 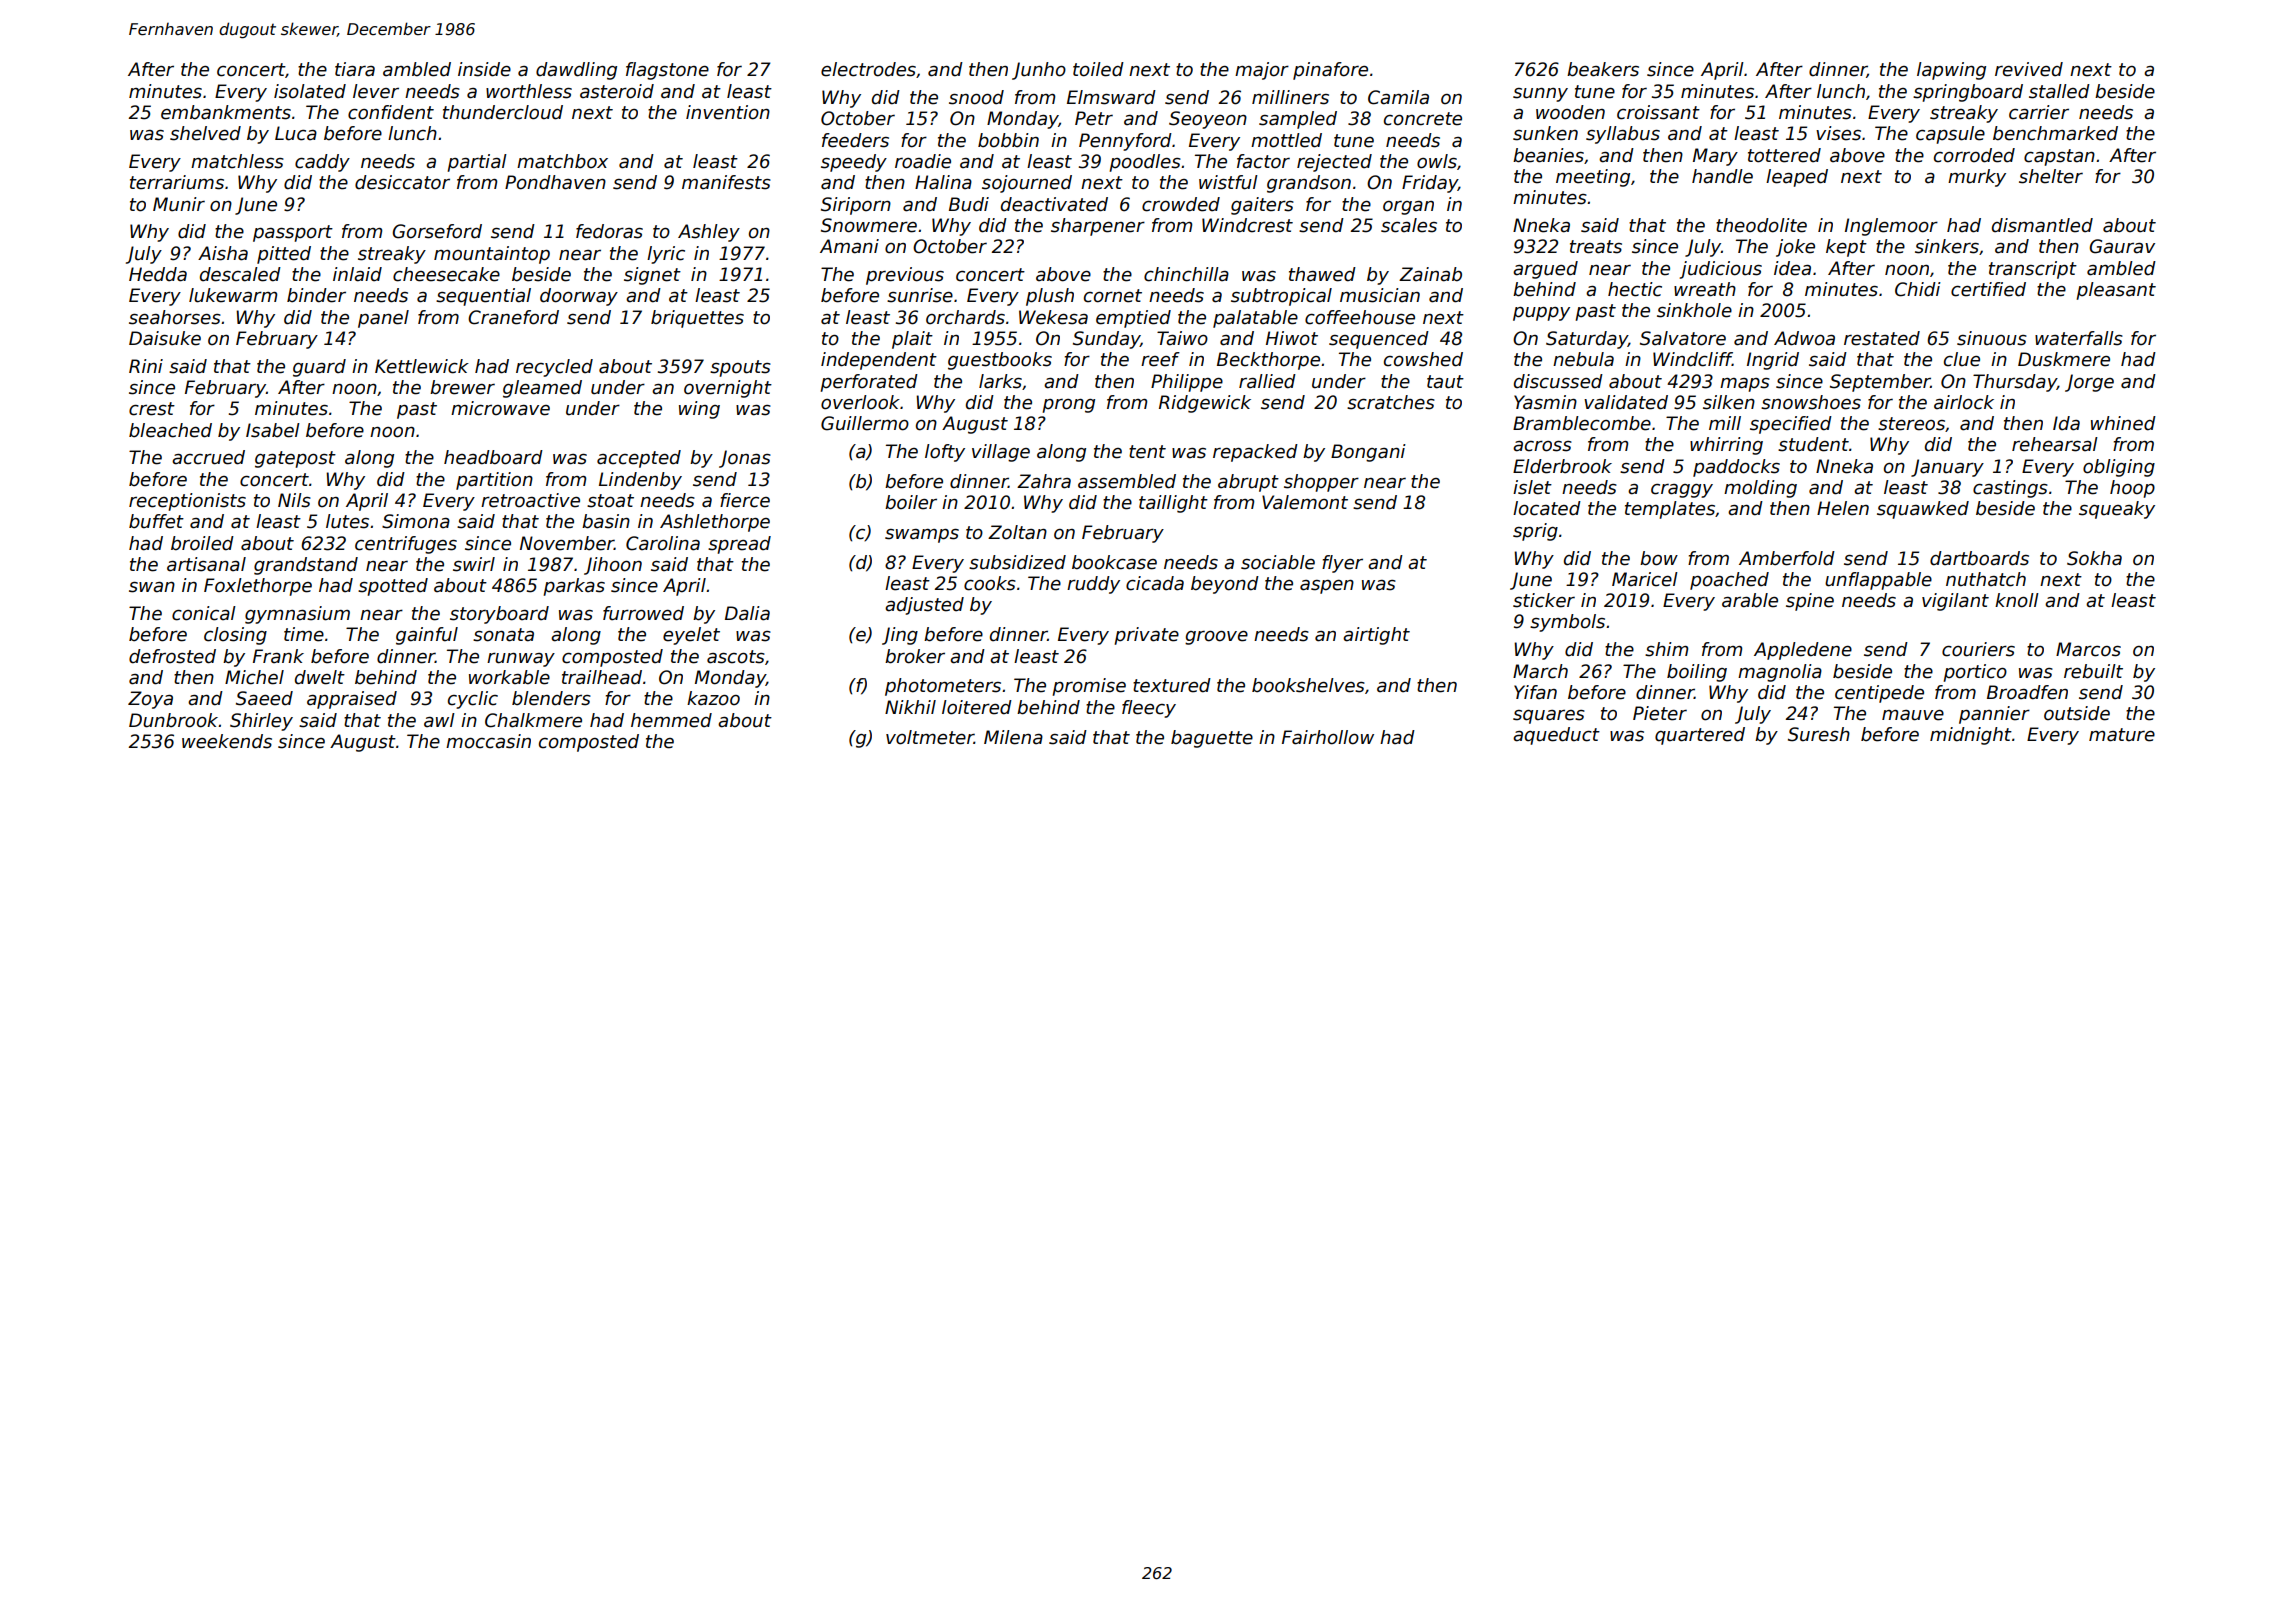 What do you see at coordinates (1050, 297) in the screenshot?
I see `plush` at bounding box center [1050, 297].
